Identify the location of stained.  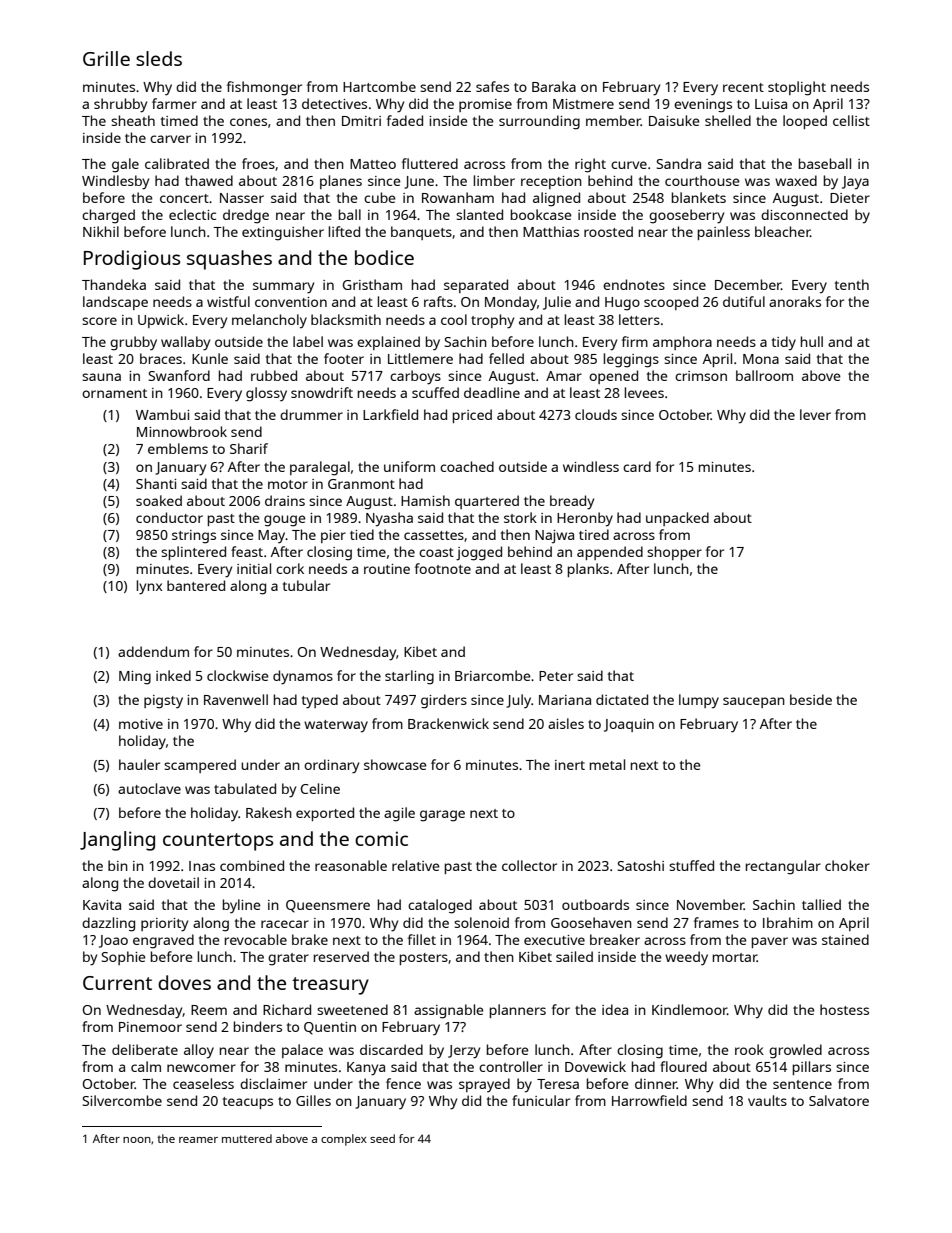
(845, 939).
